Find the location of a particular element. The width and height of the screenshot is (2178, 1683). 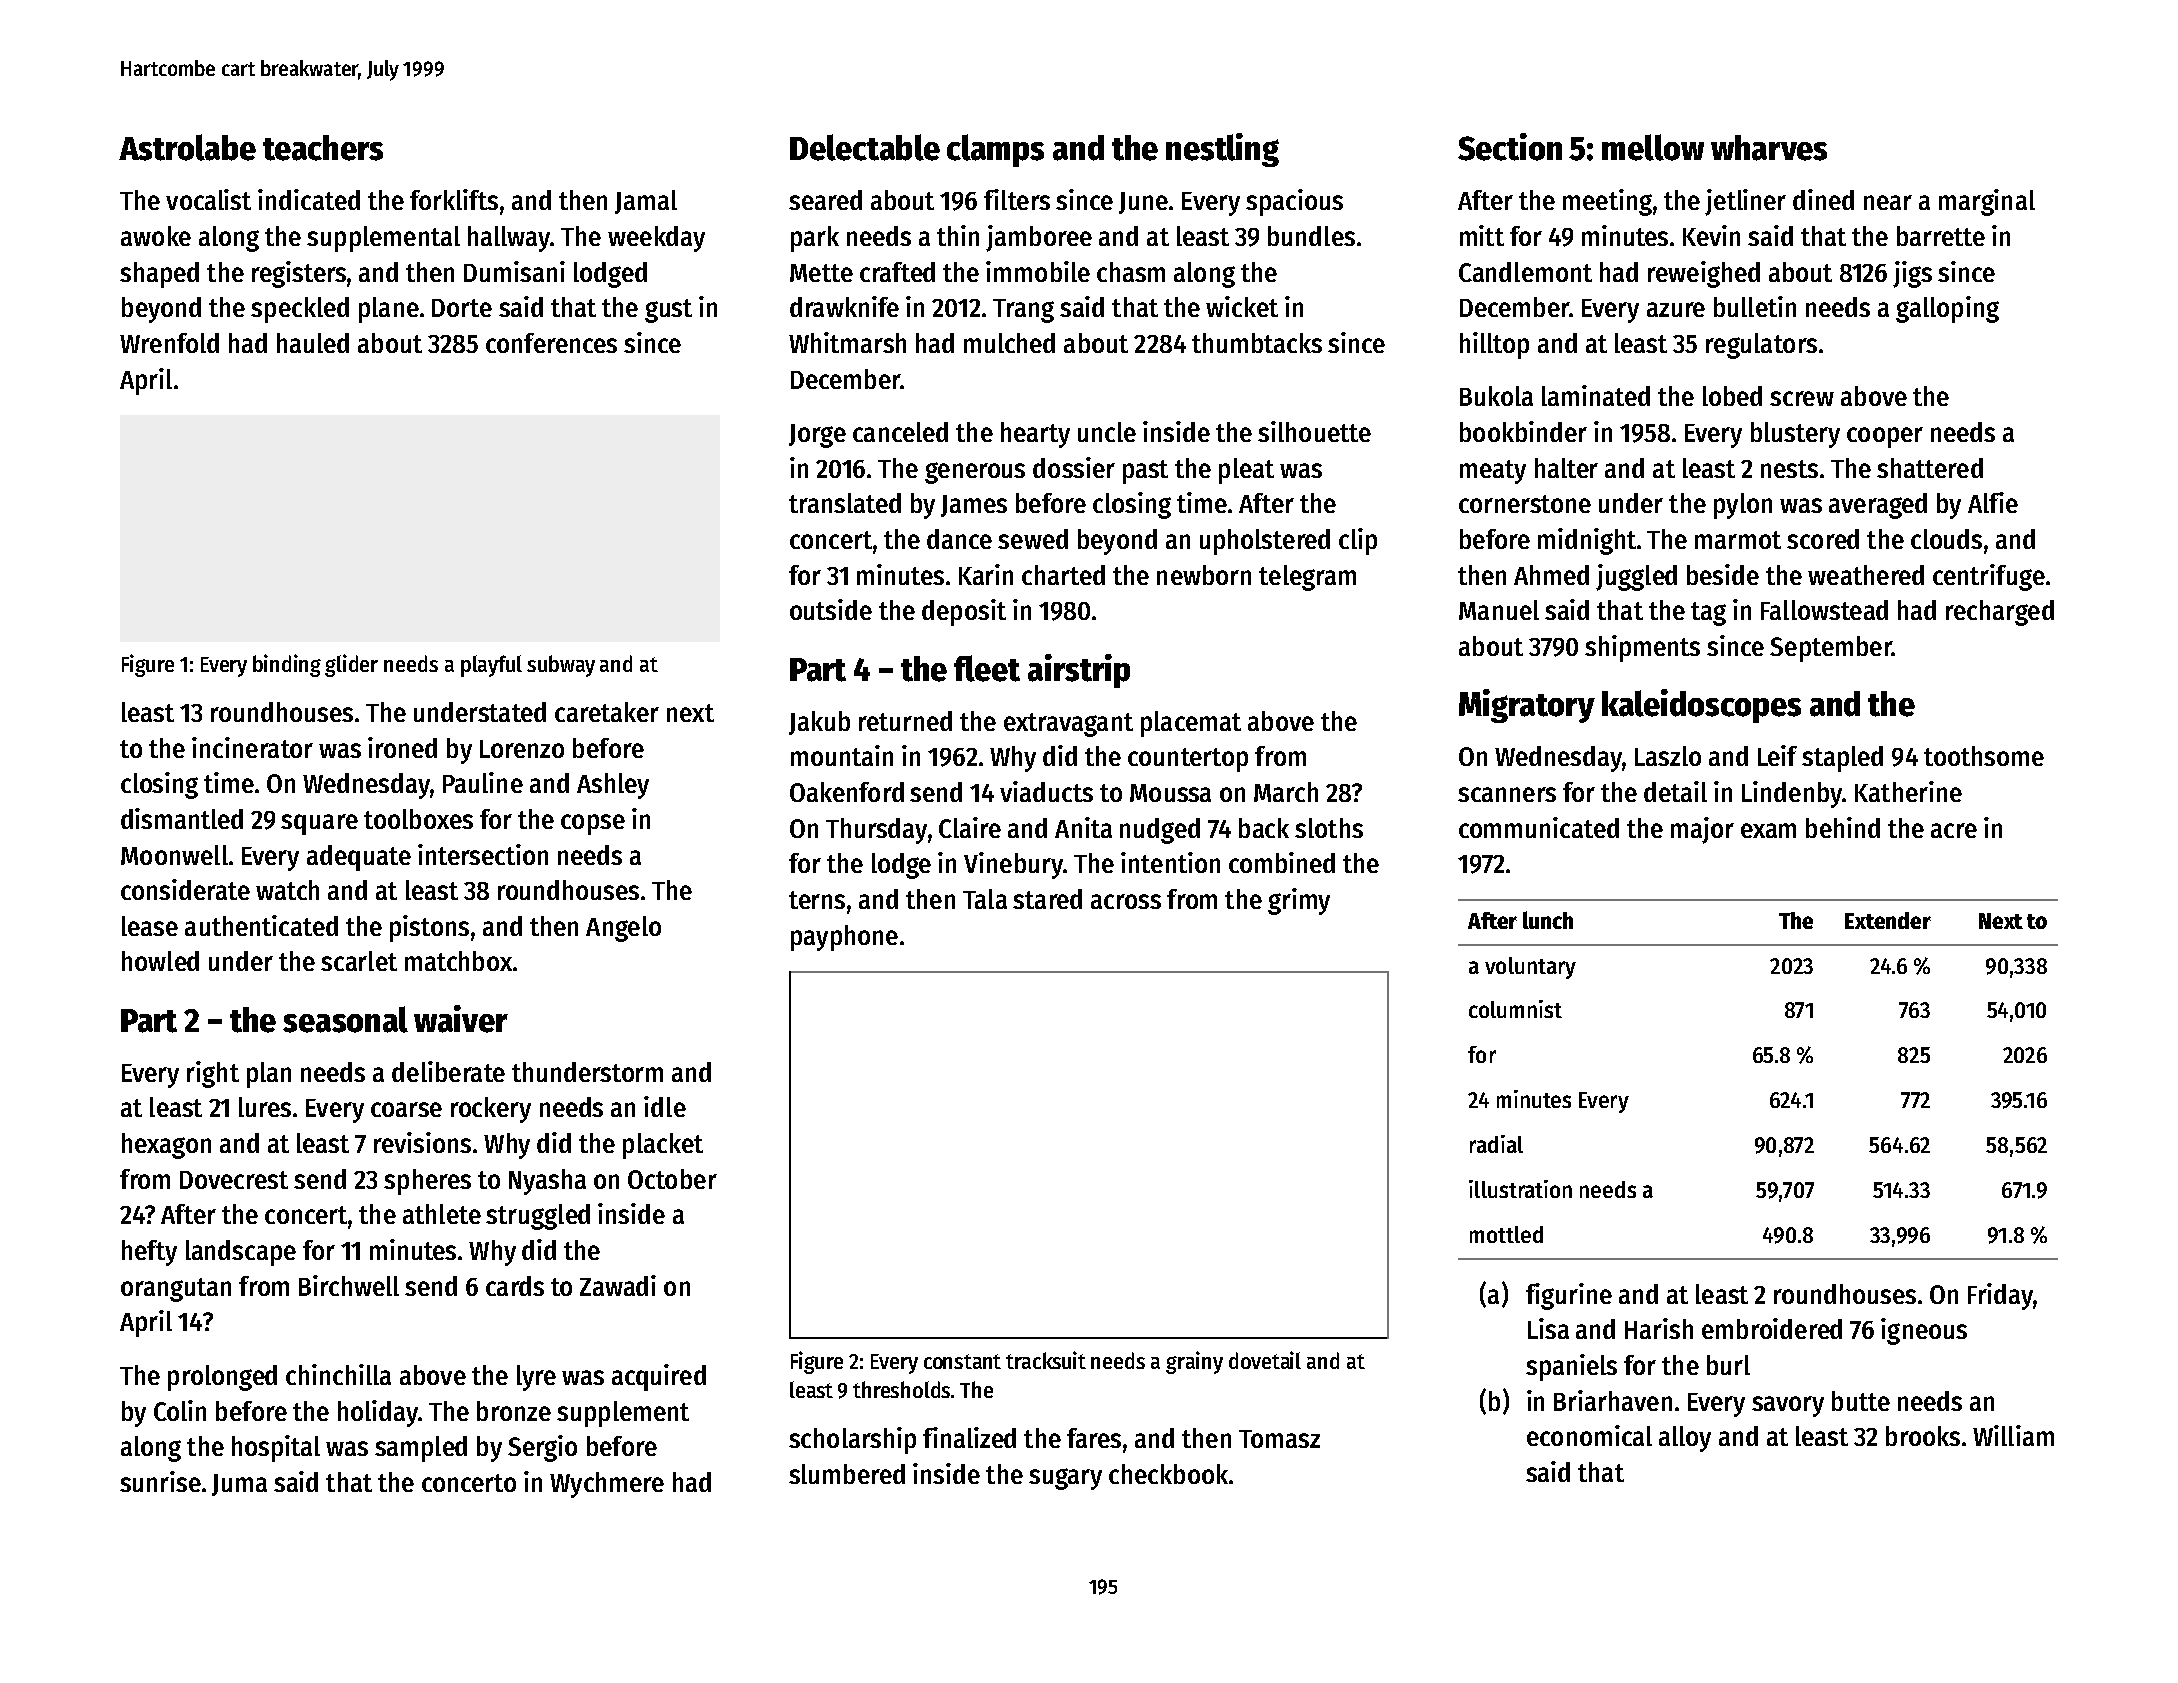

embroidered is located at coordinates (1772, 1328).
